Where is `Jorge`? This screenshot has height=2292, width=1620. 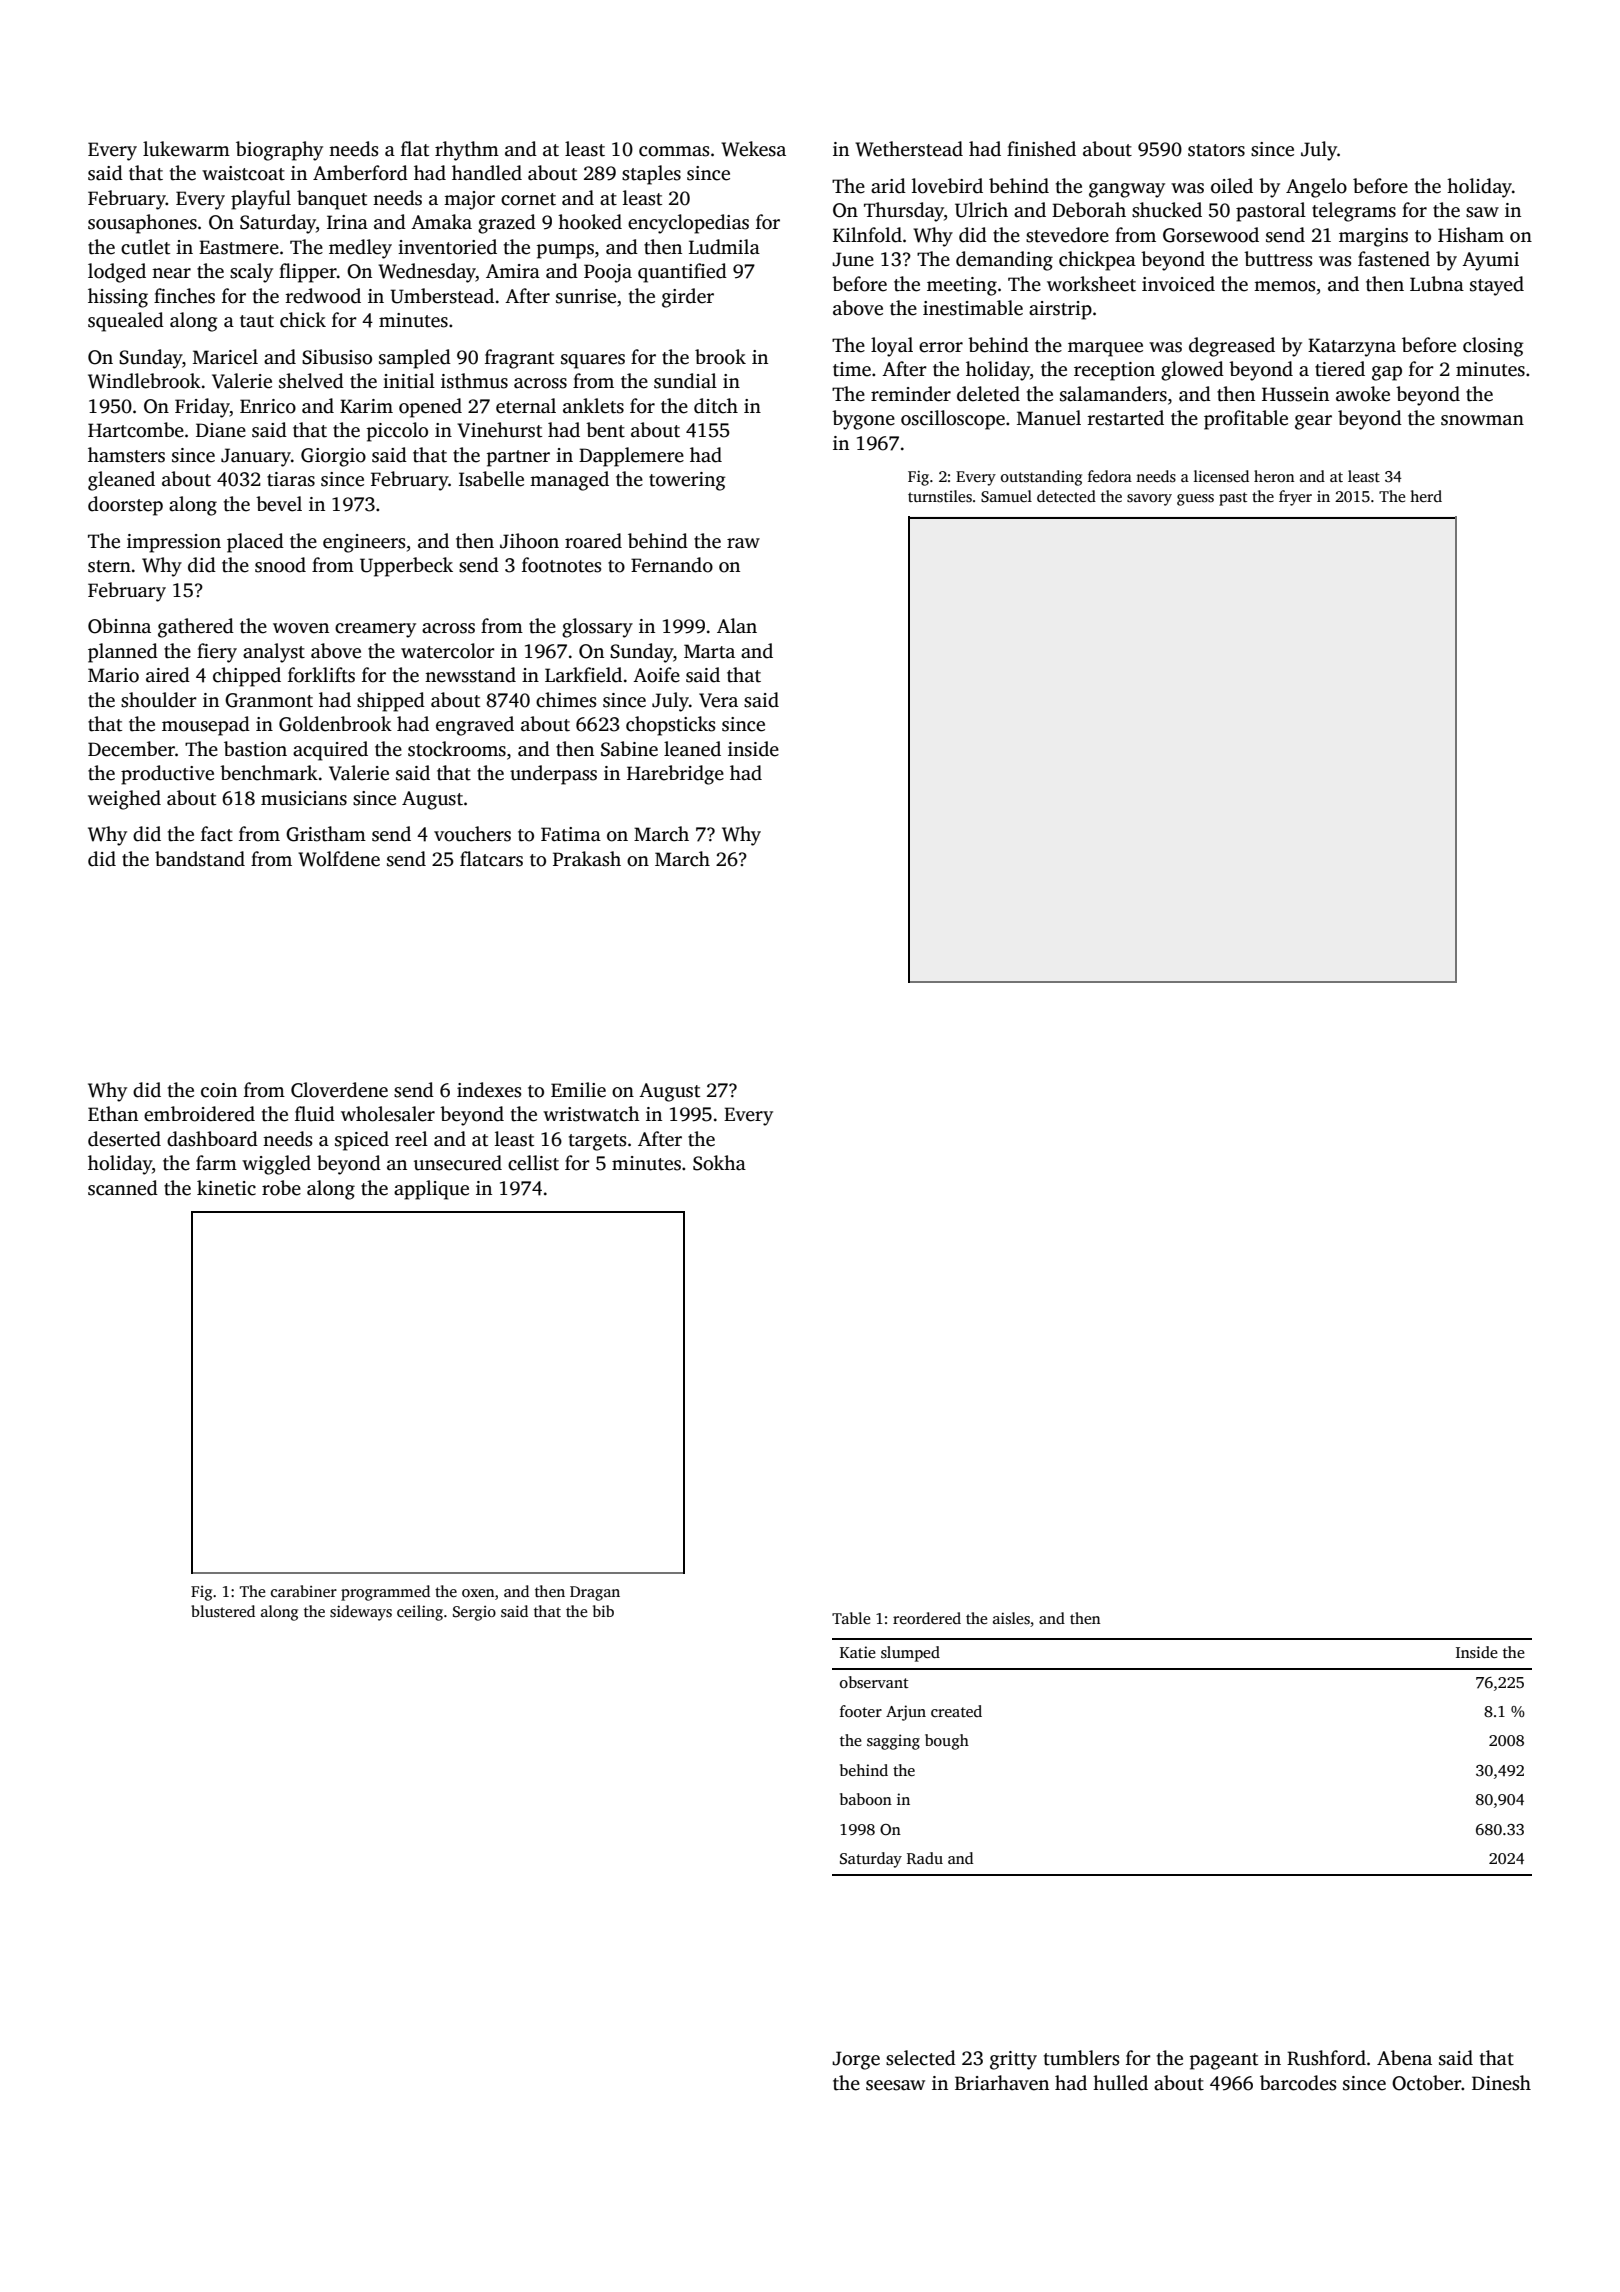 Jorge is located at coordinates (856, 2060).
